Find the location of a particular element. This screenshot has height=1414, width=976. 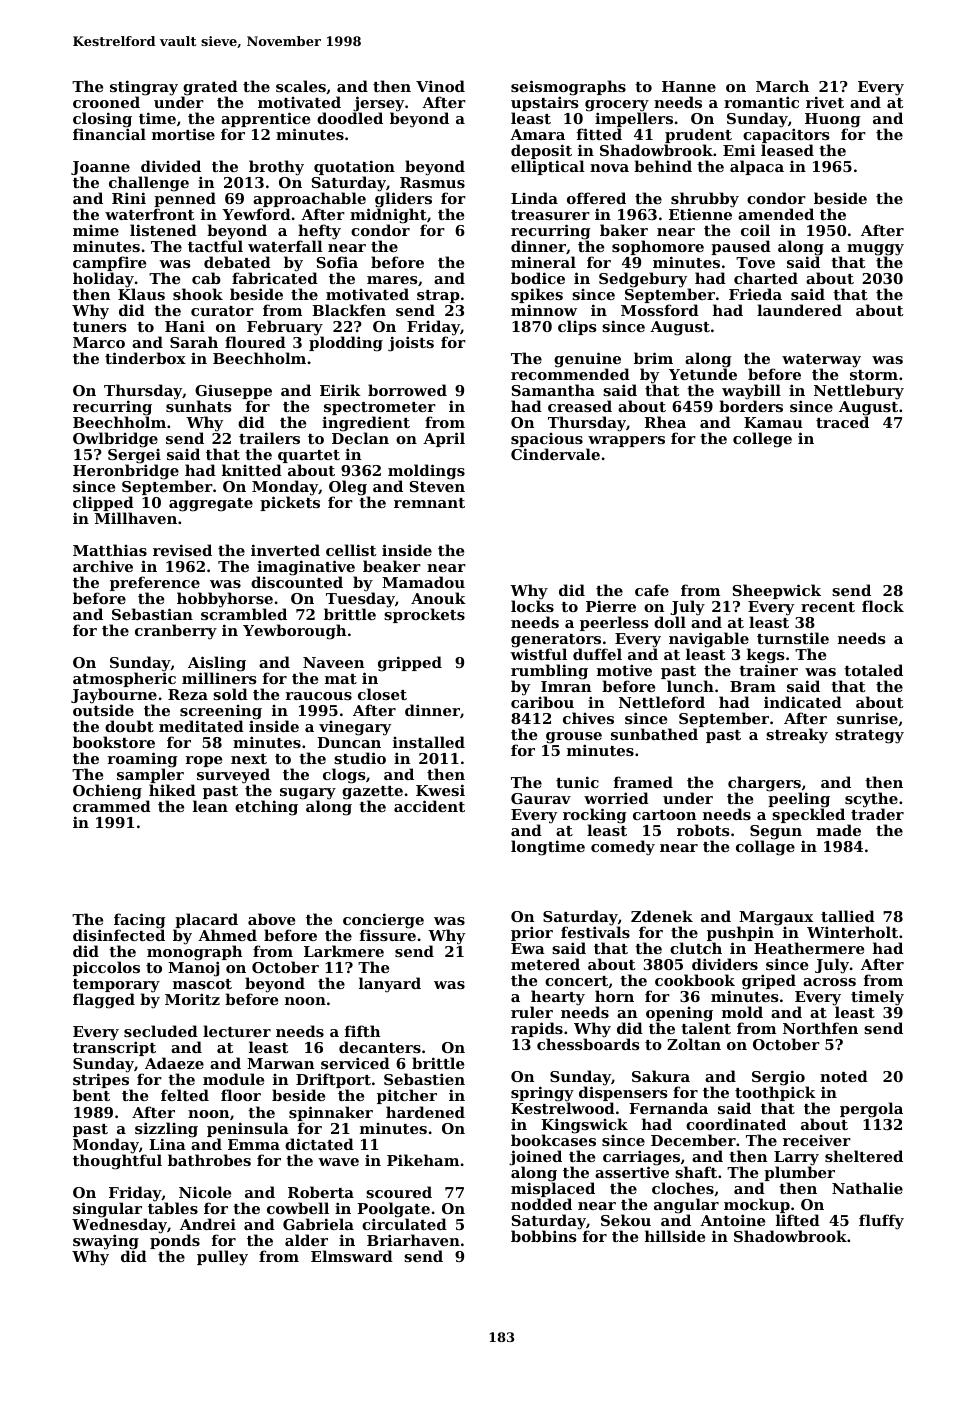

prudent is located at coordinates (698, 135).
